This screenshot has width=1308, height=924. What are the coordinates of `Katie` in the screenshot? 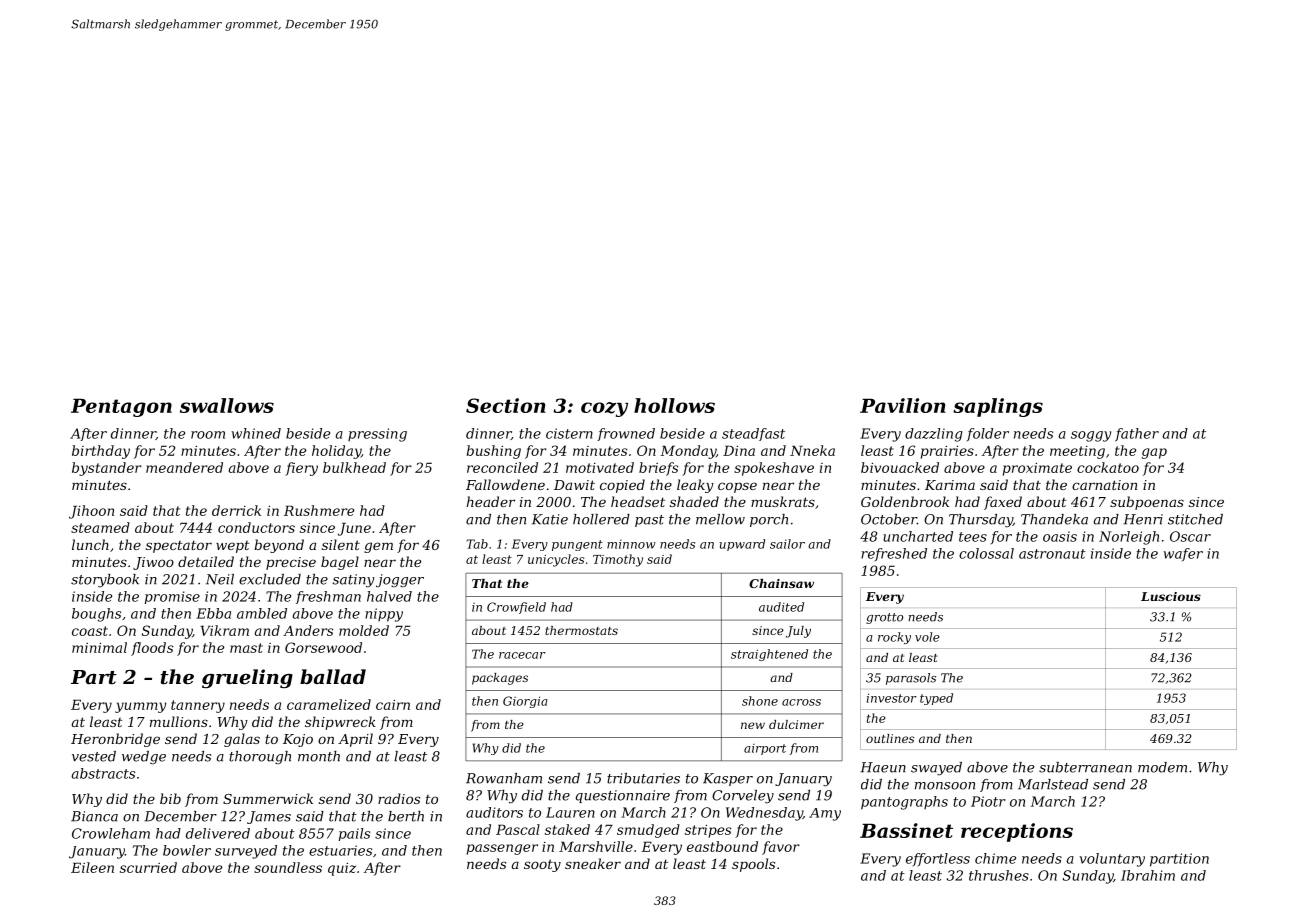 It's located at (550, 519).
